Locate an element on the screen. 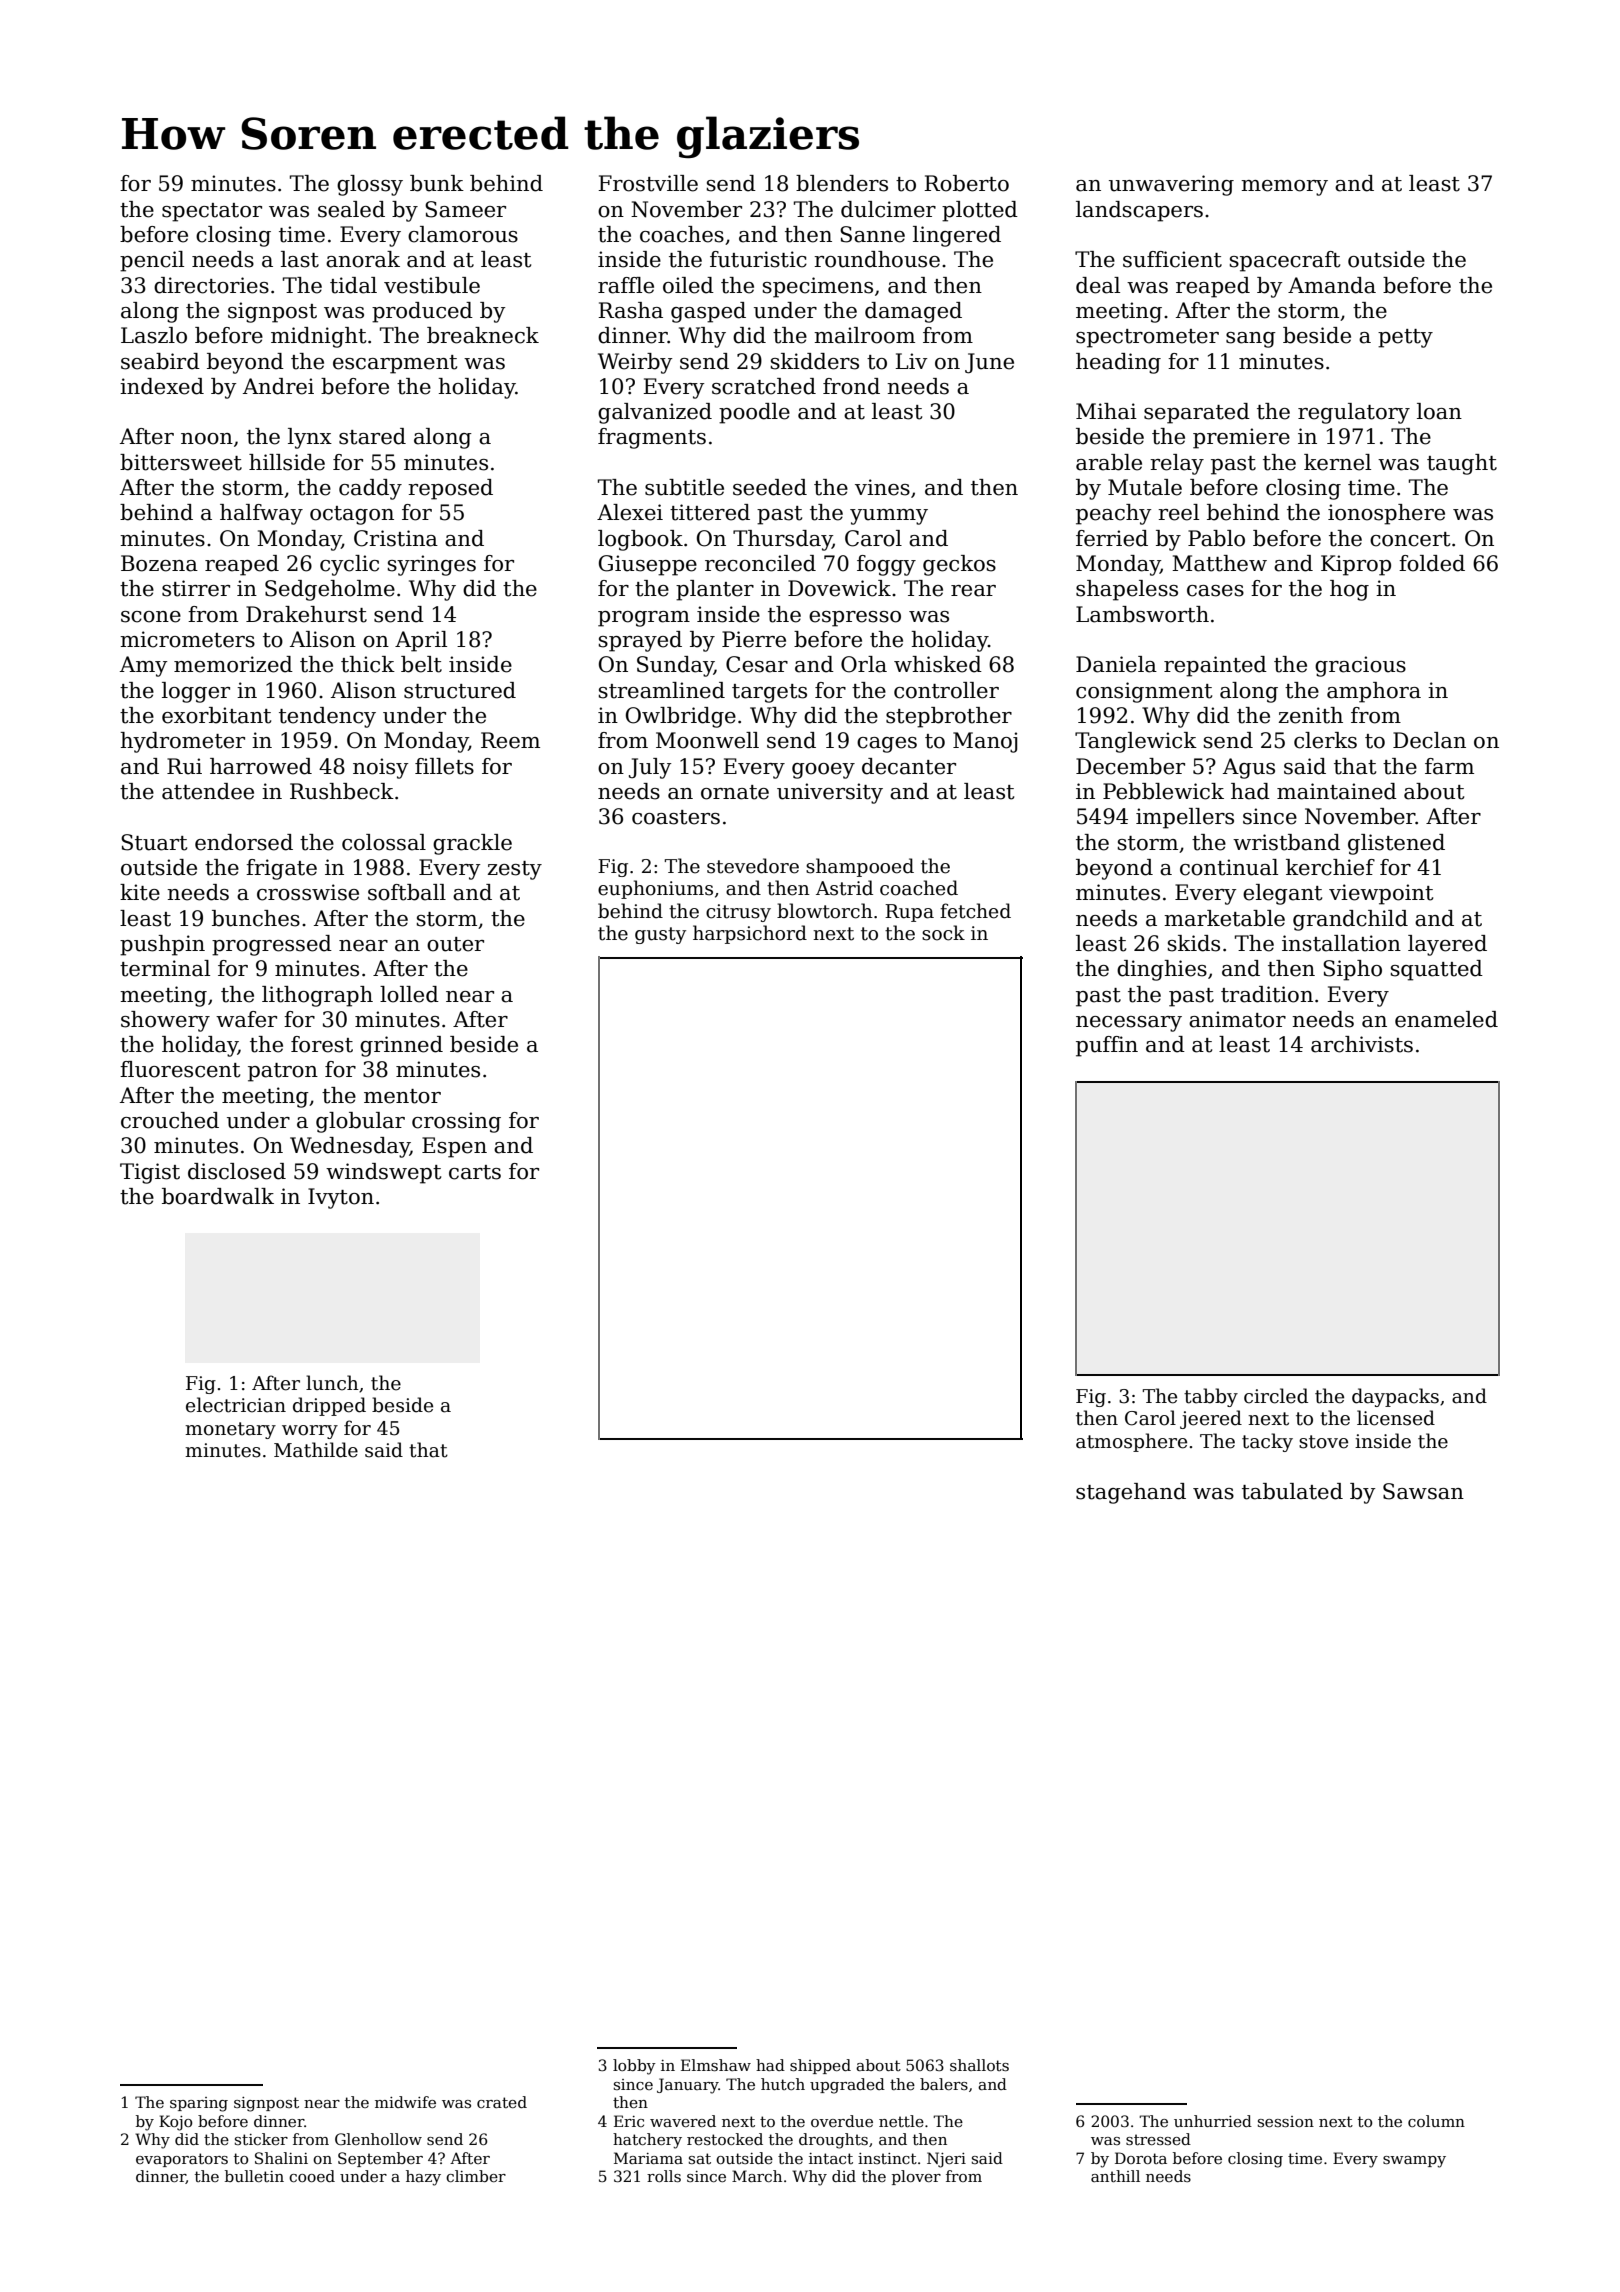 The height and width of the screenshot is (2292, 1620). Roberto is located at coordinates (966, 183).
